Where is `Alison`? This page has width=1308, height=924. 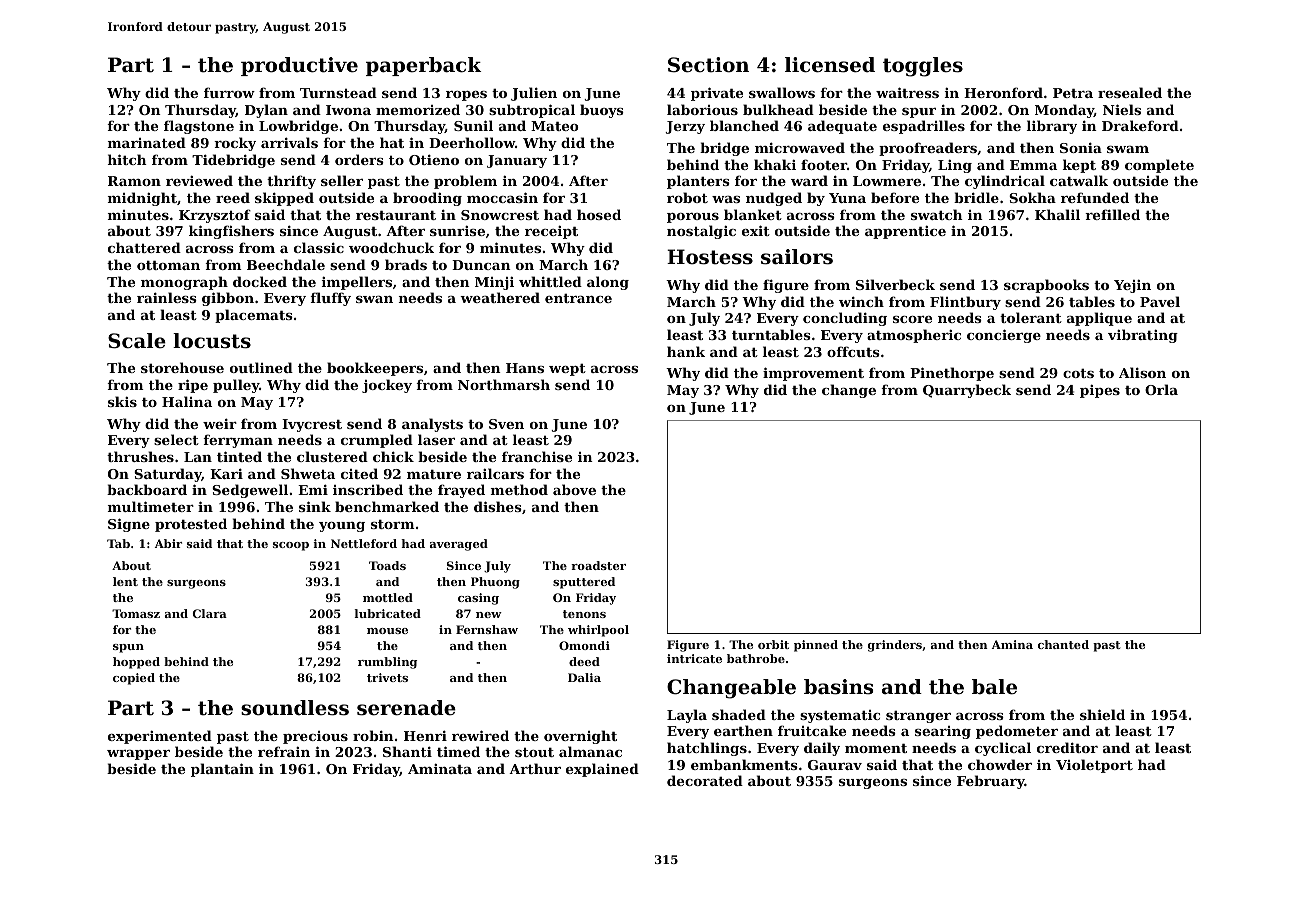
Alison is located at coordinates (1142, 372).
